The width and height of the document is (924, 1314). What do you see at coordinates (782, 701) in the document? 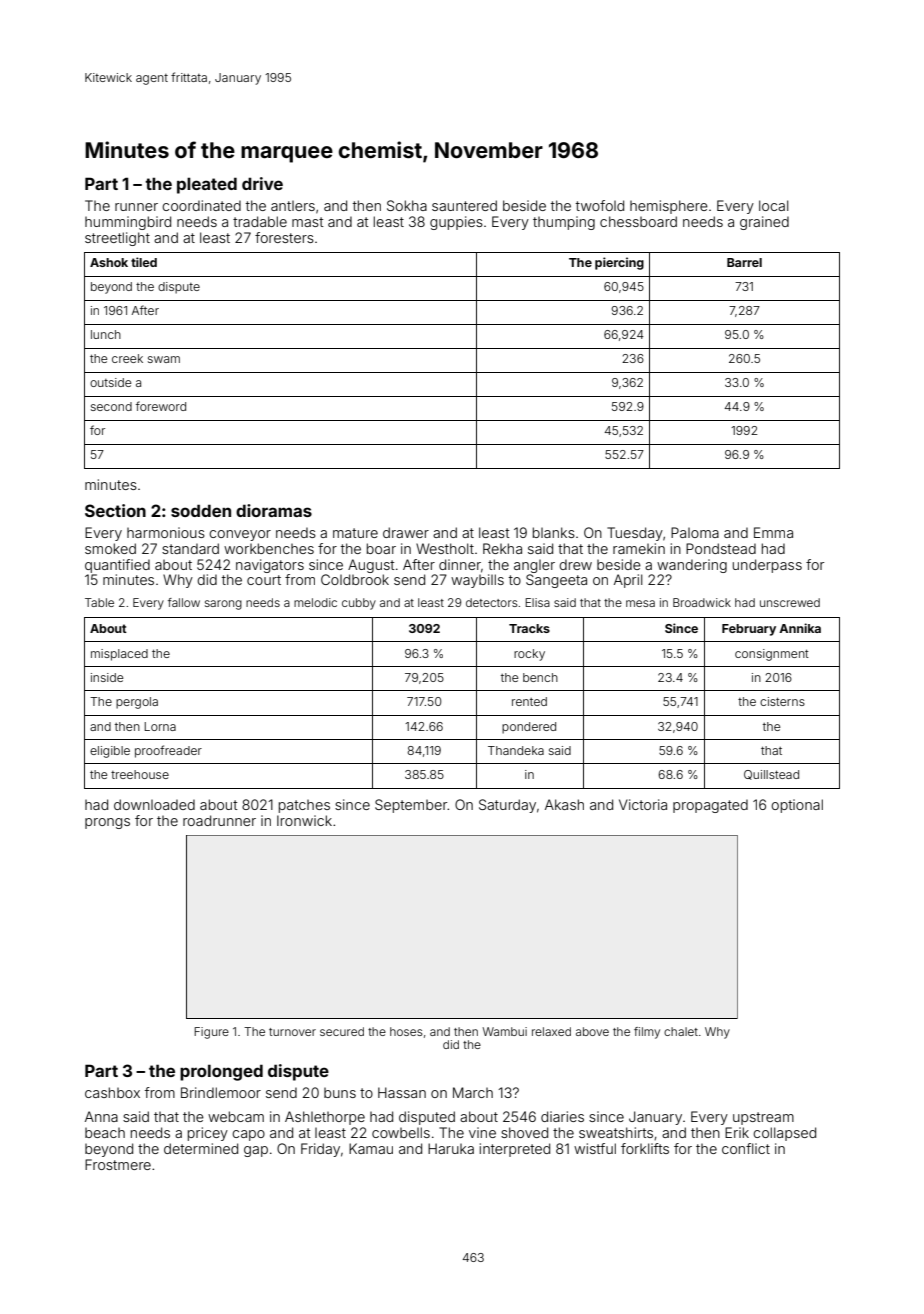
I see `cisterns` at bounding box center [782, 701].
